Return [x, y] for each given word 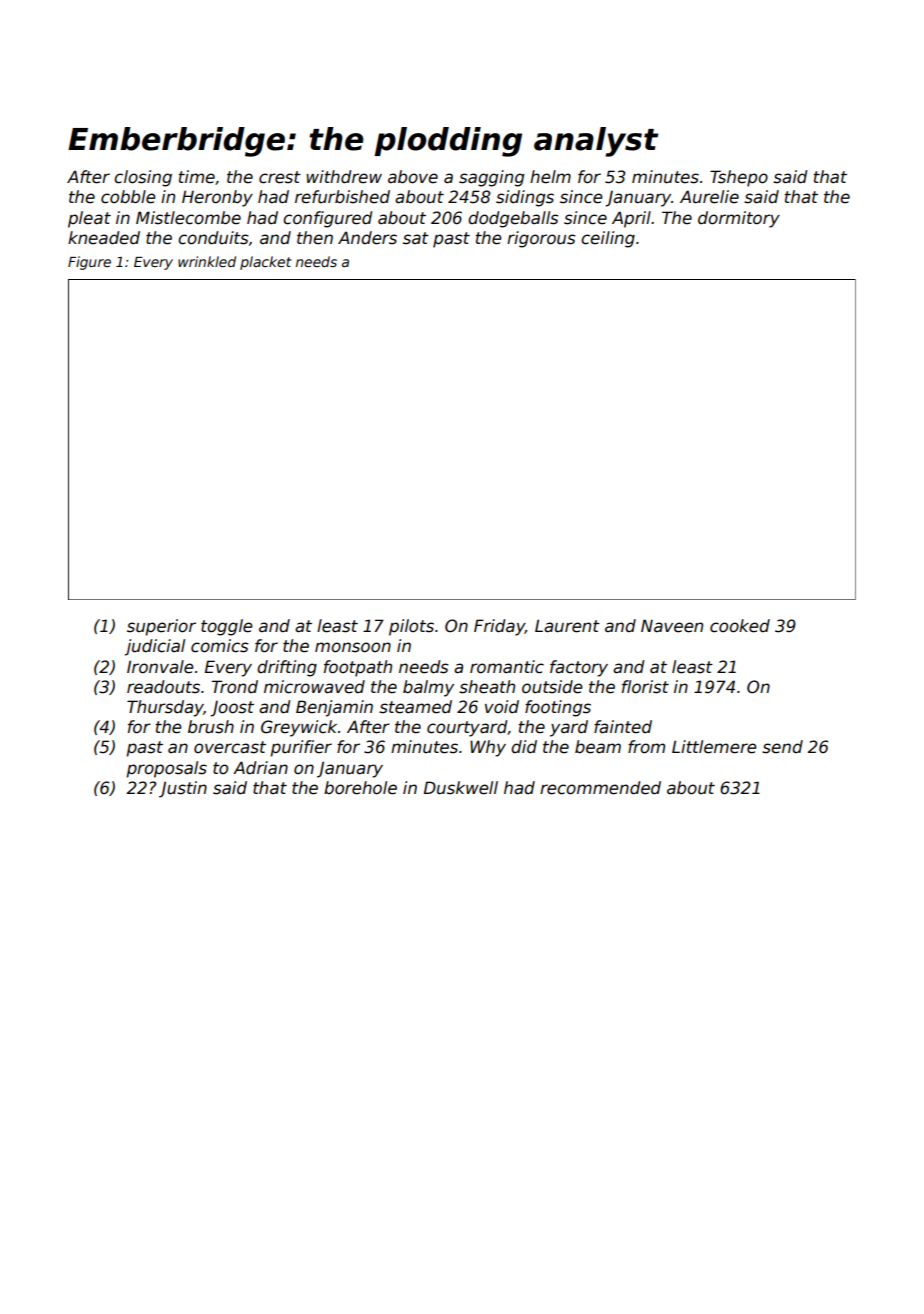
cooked [740, 626]
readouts [163, 687]
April [631, 219]
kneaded [104, 238]
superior [161, 627]
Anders [367, 238]
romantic [507, 667]
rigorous [541, 239]
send [782, 747]
